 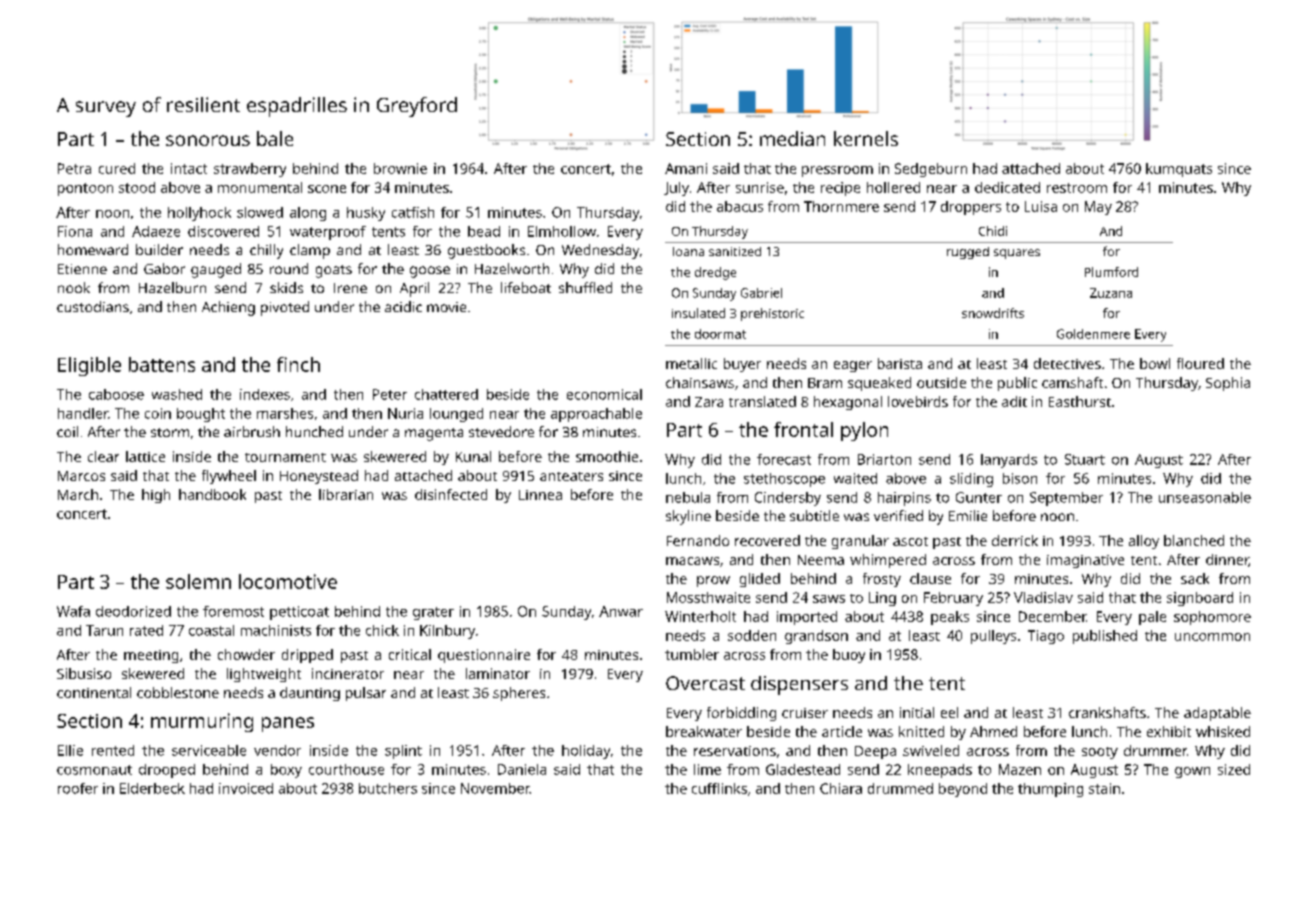 What do you see at coordinates (1107, 712) in the document?
I see `crankshafts` at bounding box center [1107, 712].
